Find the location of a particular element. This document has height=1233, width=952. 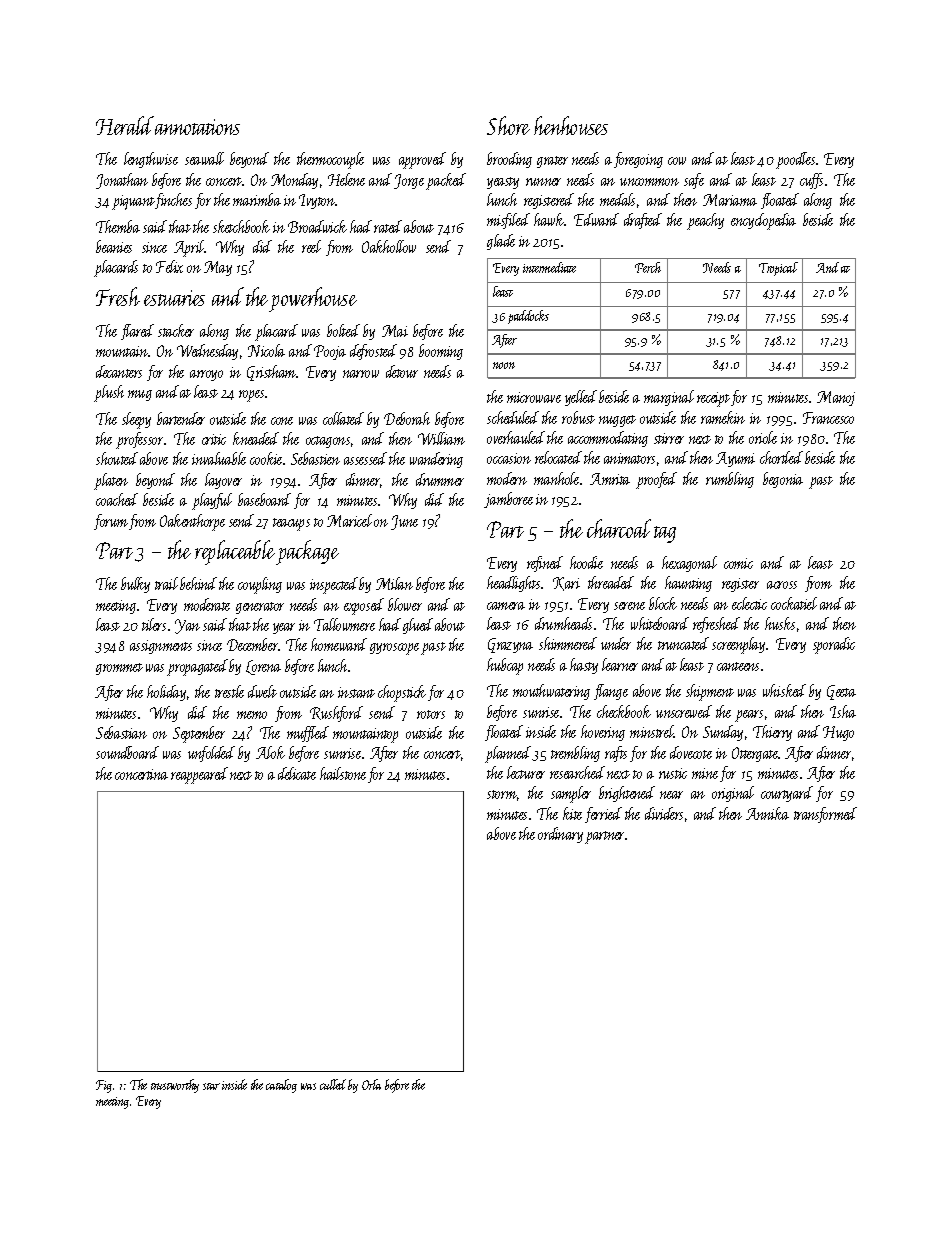

begonia is located at coordinates (783, 480).
